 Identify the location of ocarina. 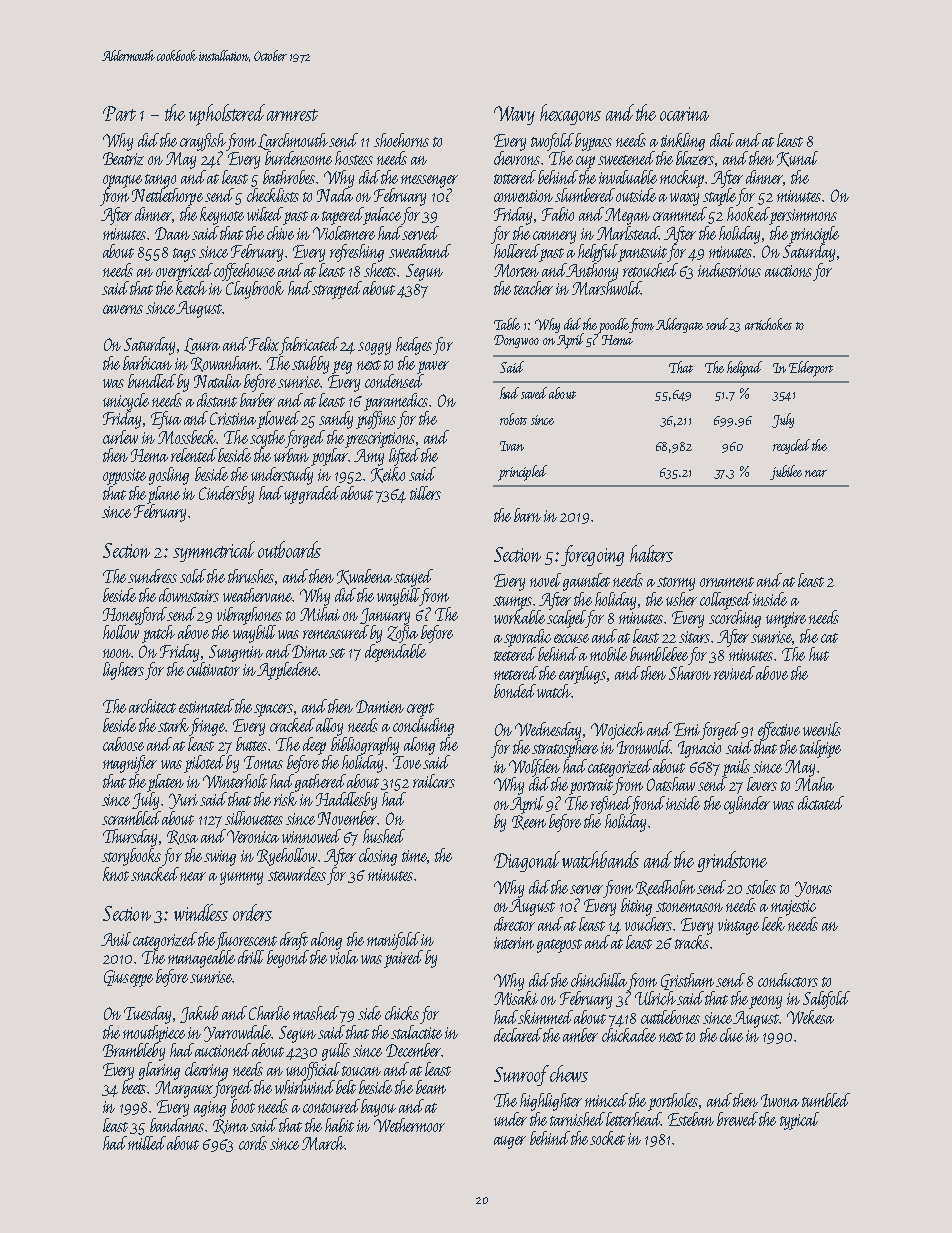
(684, 114).
